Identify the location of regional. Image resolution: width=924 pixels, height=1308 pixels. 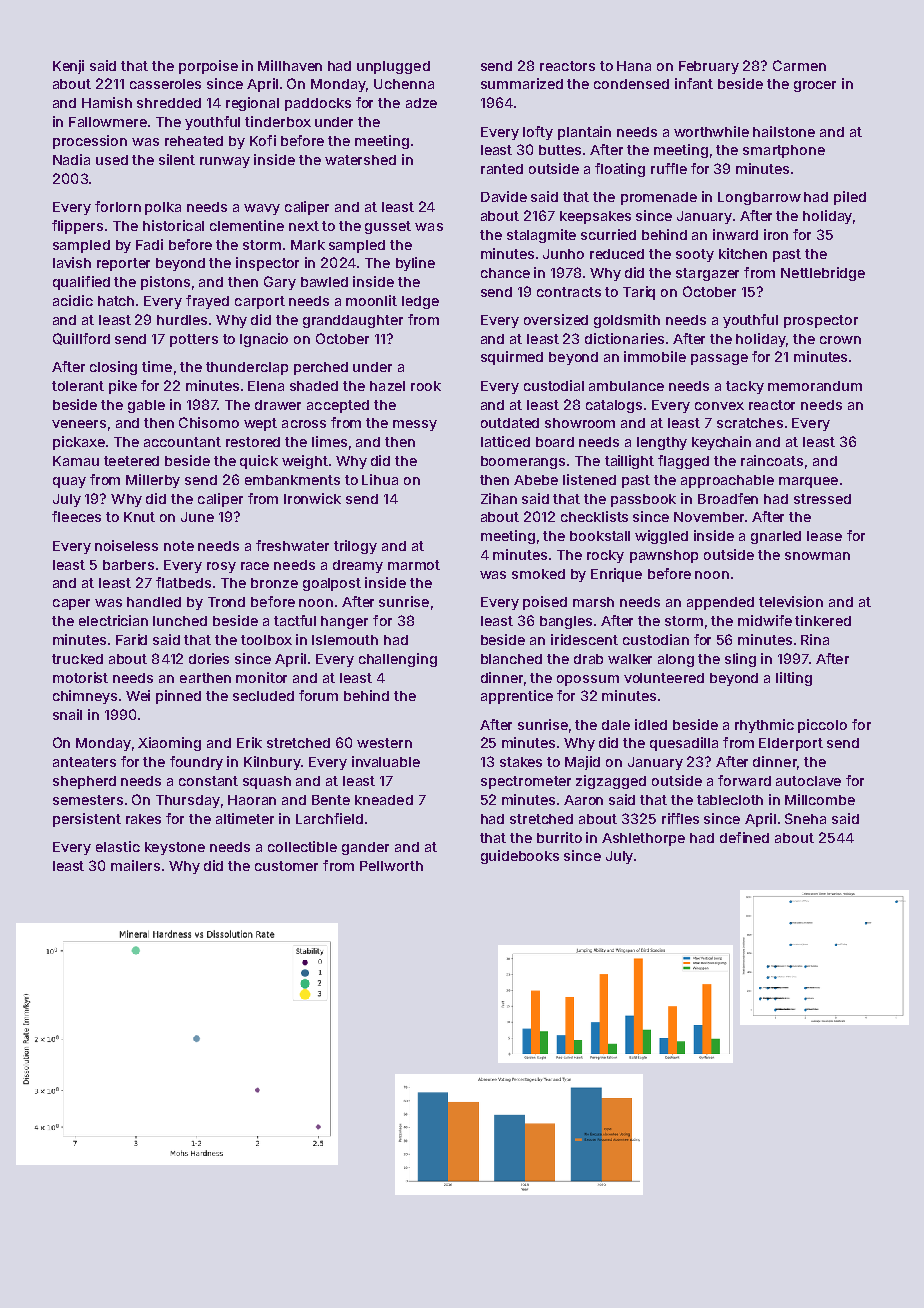
(252, 104).
